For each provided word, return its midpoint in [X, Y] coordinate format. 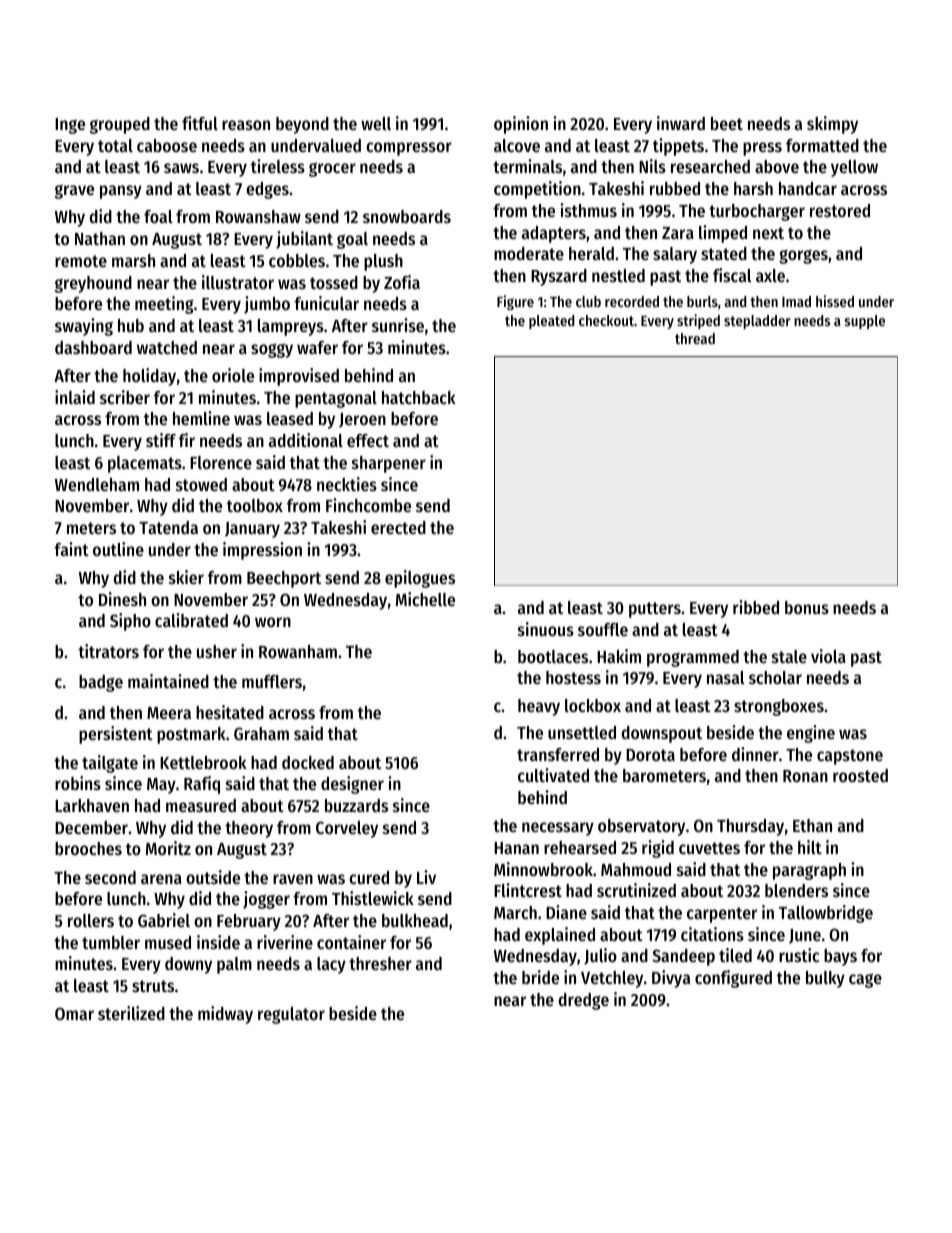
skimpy [832, 125]
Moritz [168, 848]
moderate [529, 253]
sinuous [546, 629]
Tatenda [168, 527]
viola [828, 656]
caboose [167, 145]
